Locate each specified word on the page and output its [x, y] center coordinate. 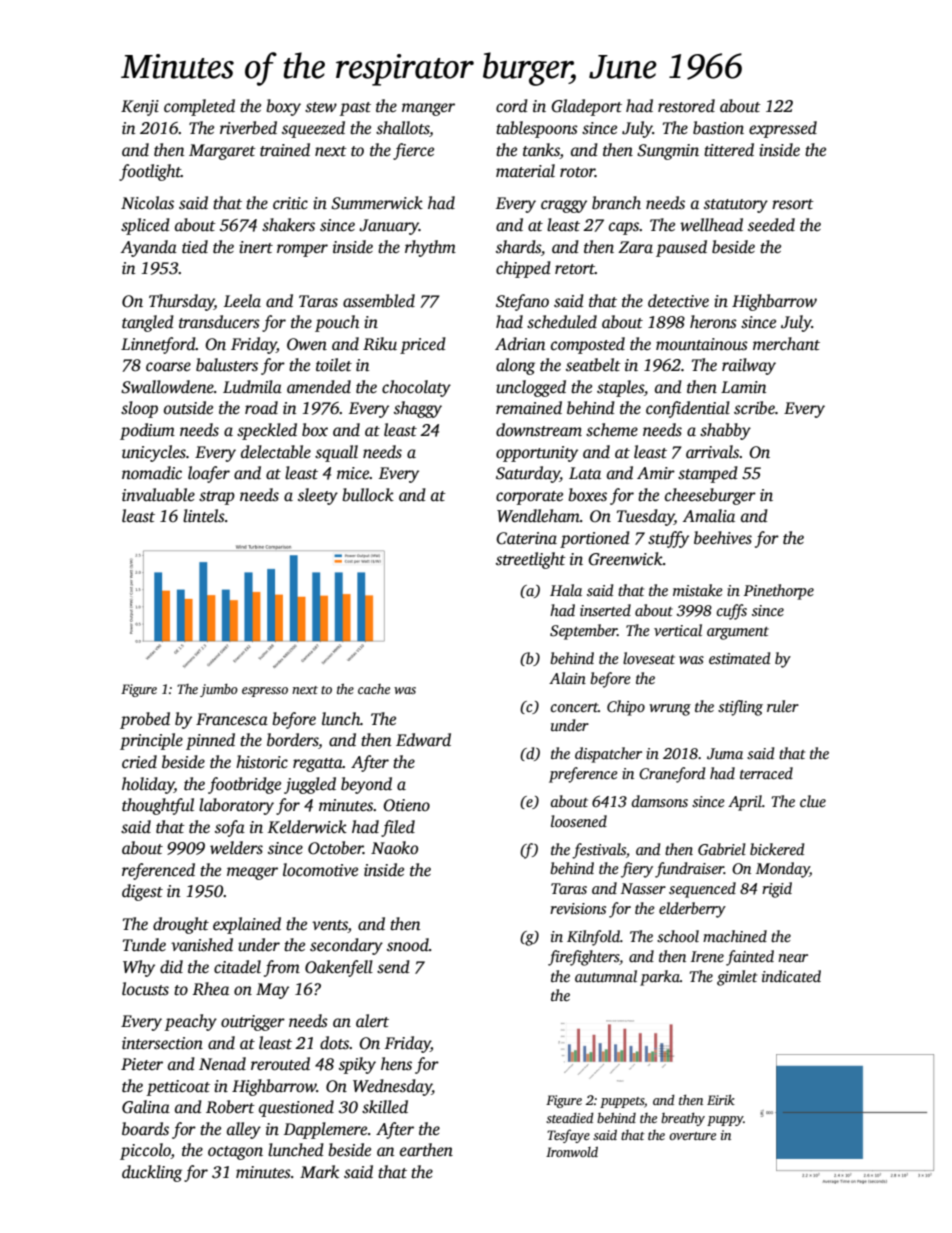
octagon [235, 1153]
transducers [219, 322]
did [171, 967]
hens [396, 1064]
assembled [379, 301]
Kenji [140, 108]
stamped [708, 474]
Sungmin [668, 152]
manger [428, 109]
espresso [265, 692]
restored [686, 106]
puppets [622, 1102]
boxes [587, 495]
